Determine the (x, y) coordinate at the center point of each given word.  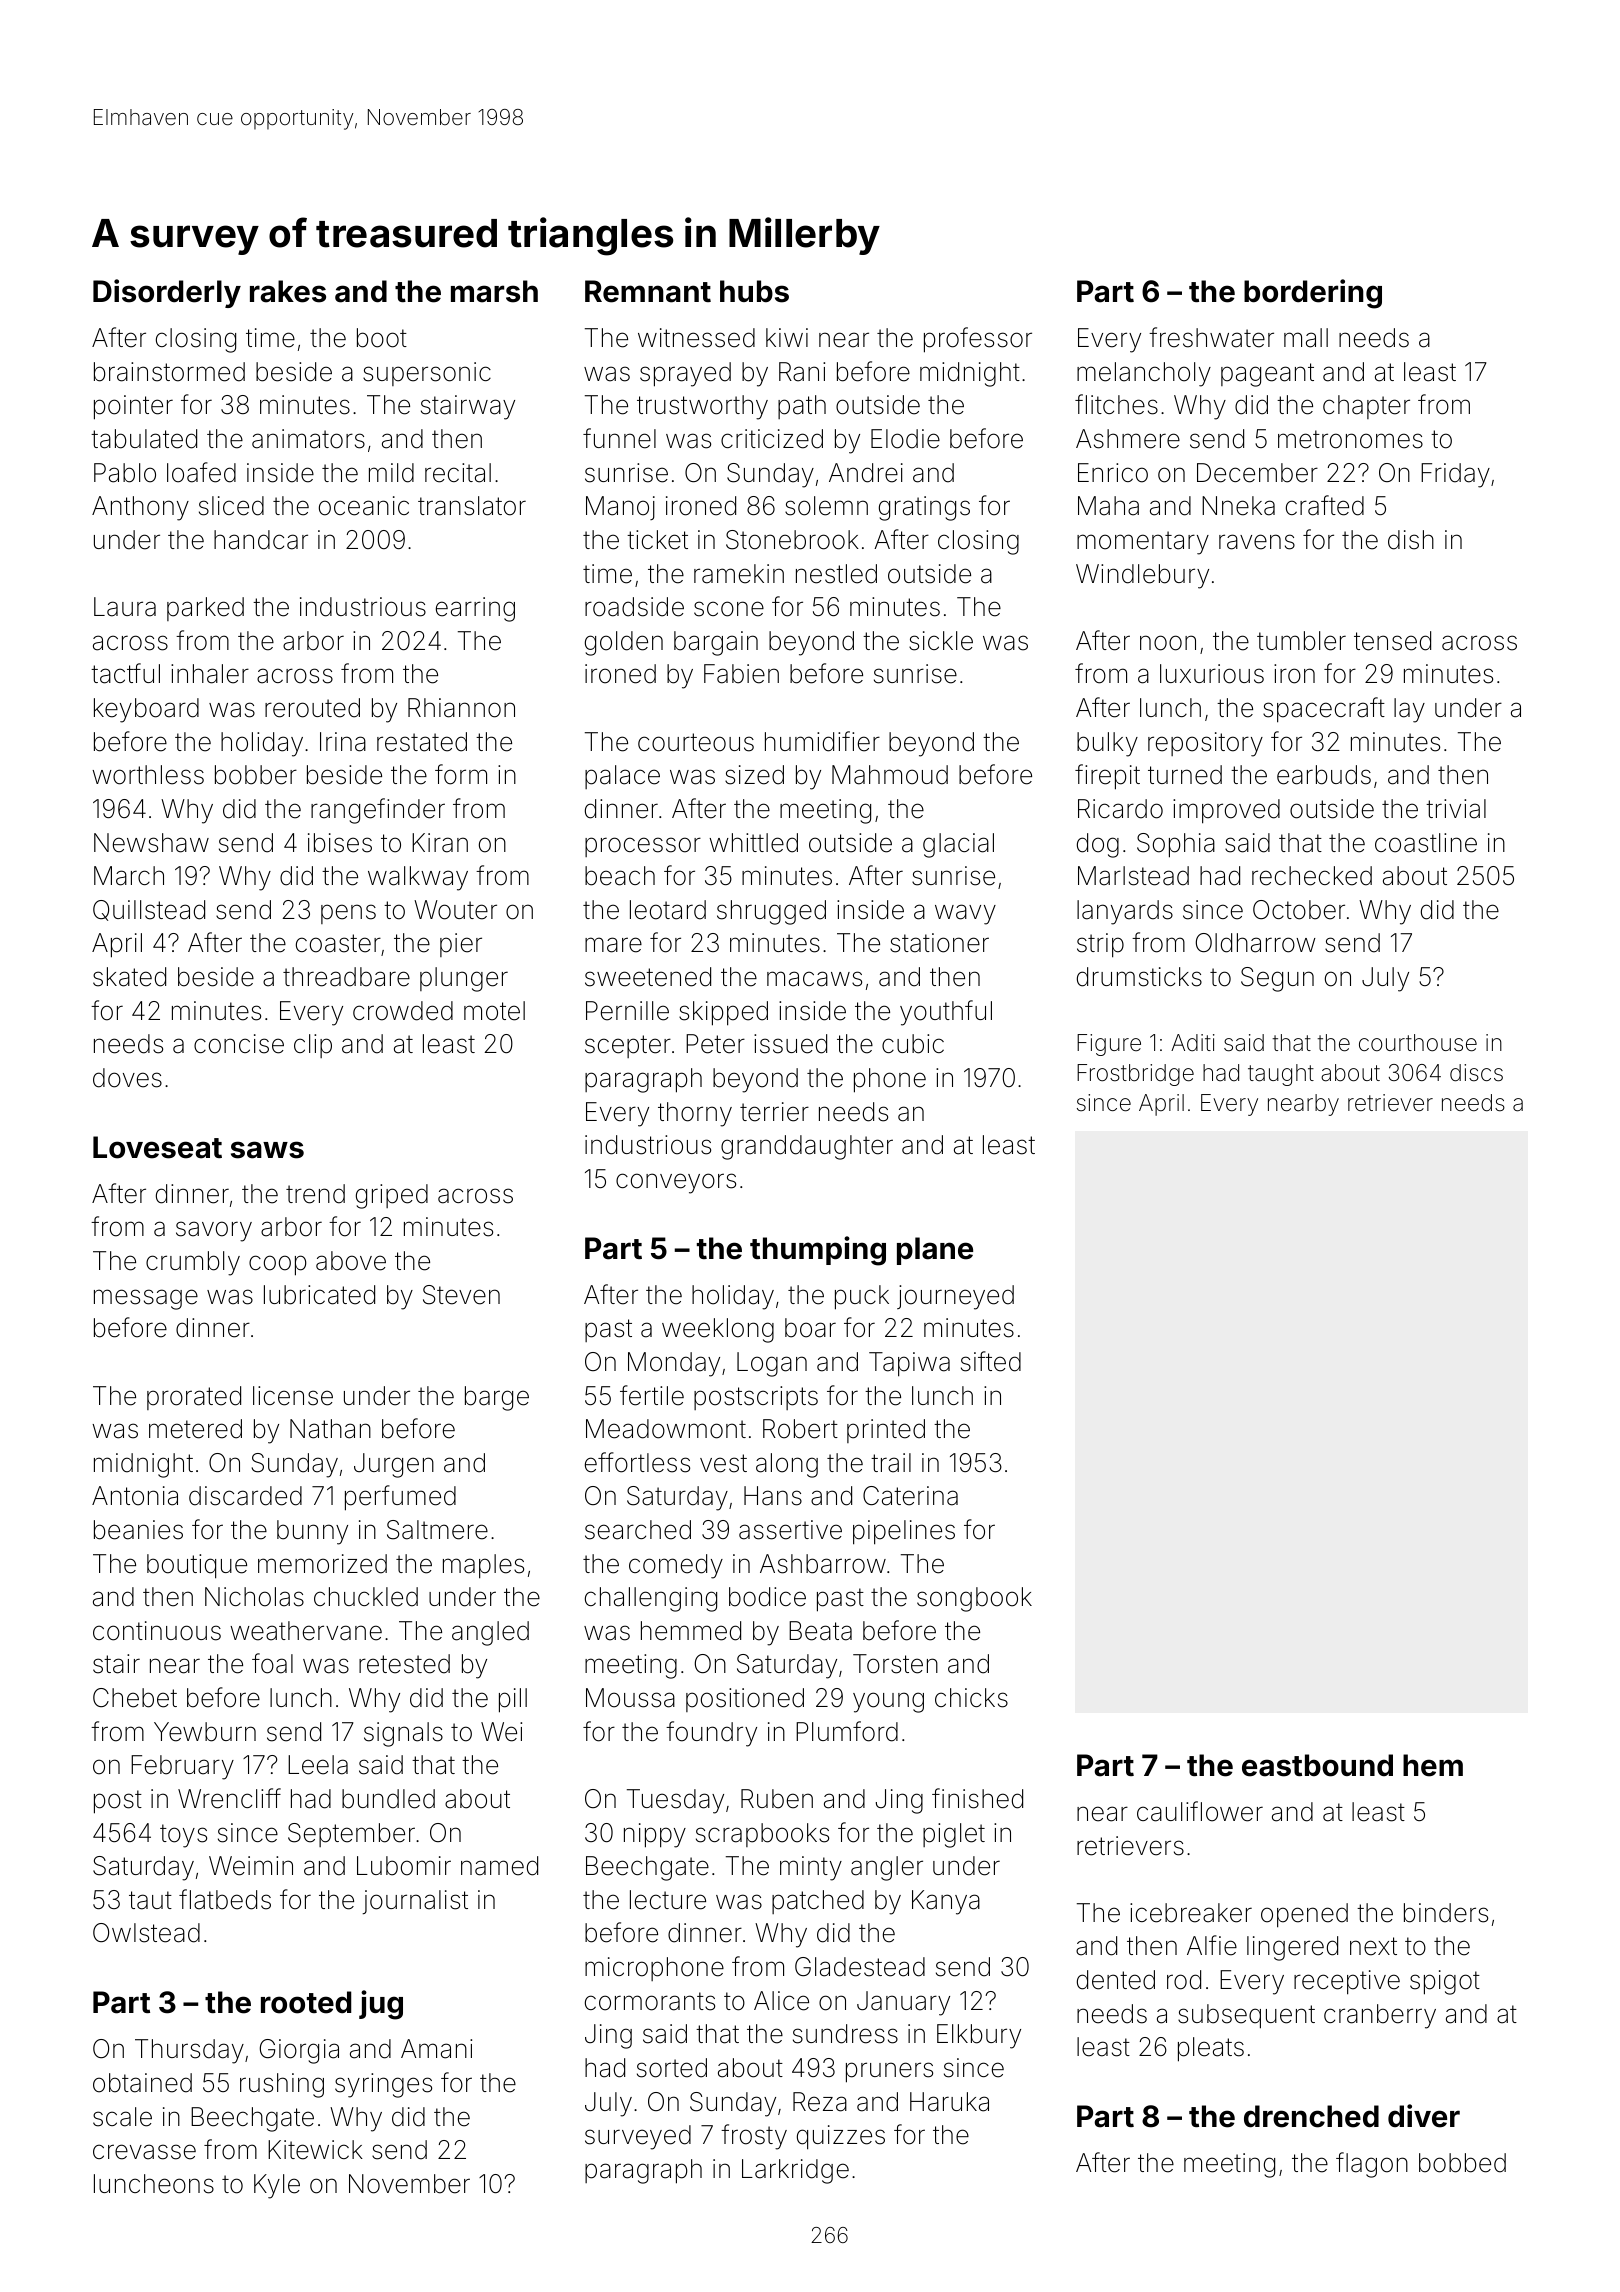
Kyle (277, 2186)
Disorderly (167, 293)
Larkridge (795, 2171)
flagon (1372, 2165)
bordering (1313, 294)
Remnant (648, 291)
